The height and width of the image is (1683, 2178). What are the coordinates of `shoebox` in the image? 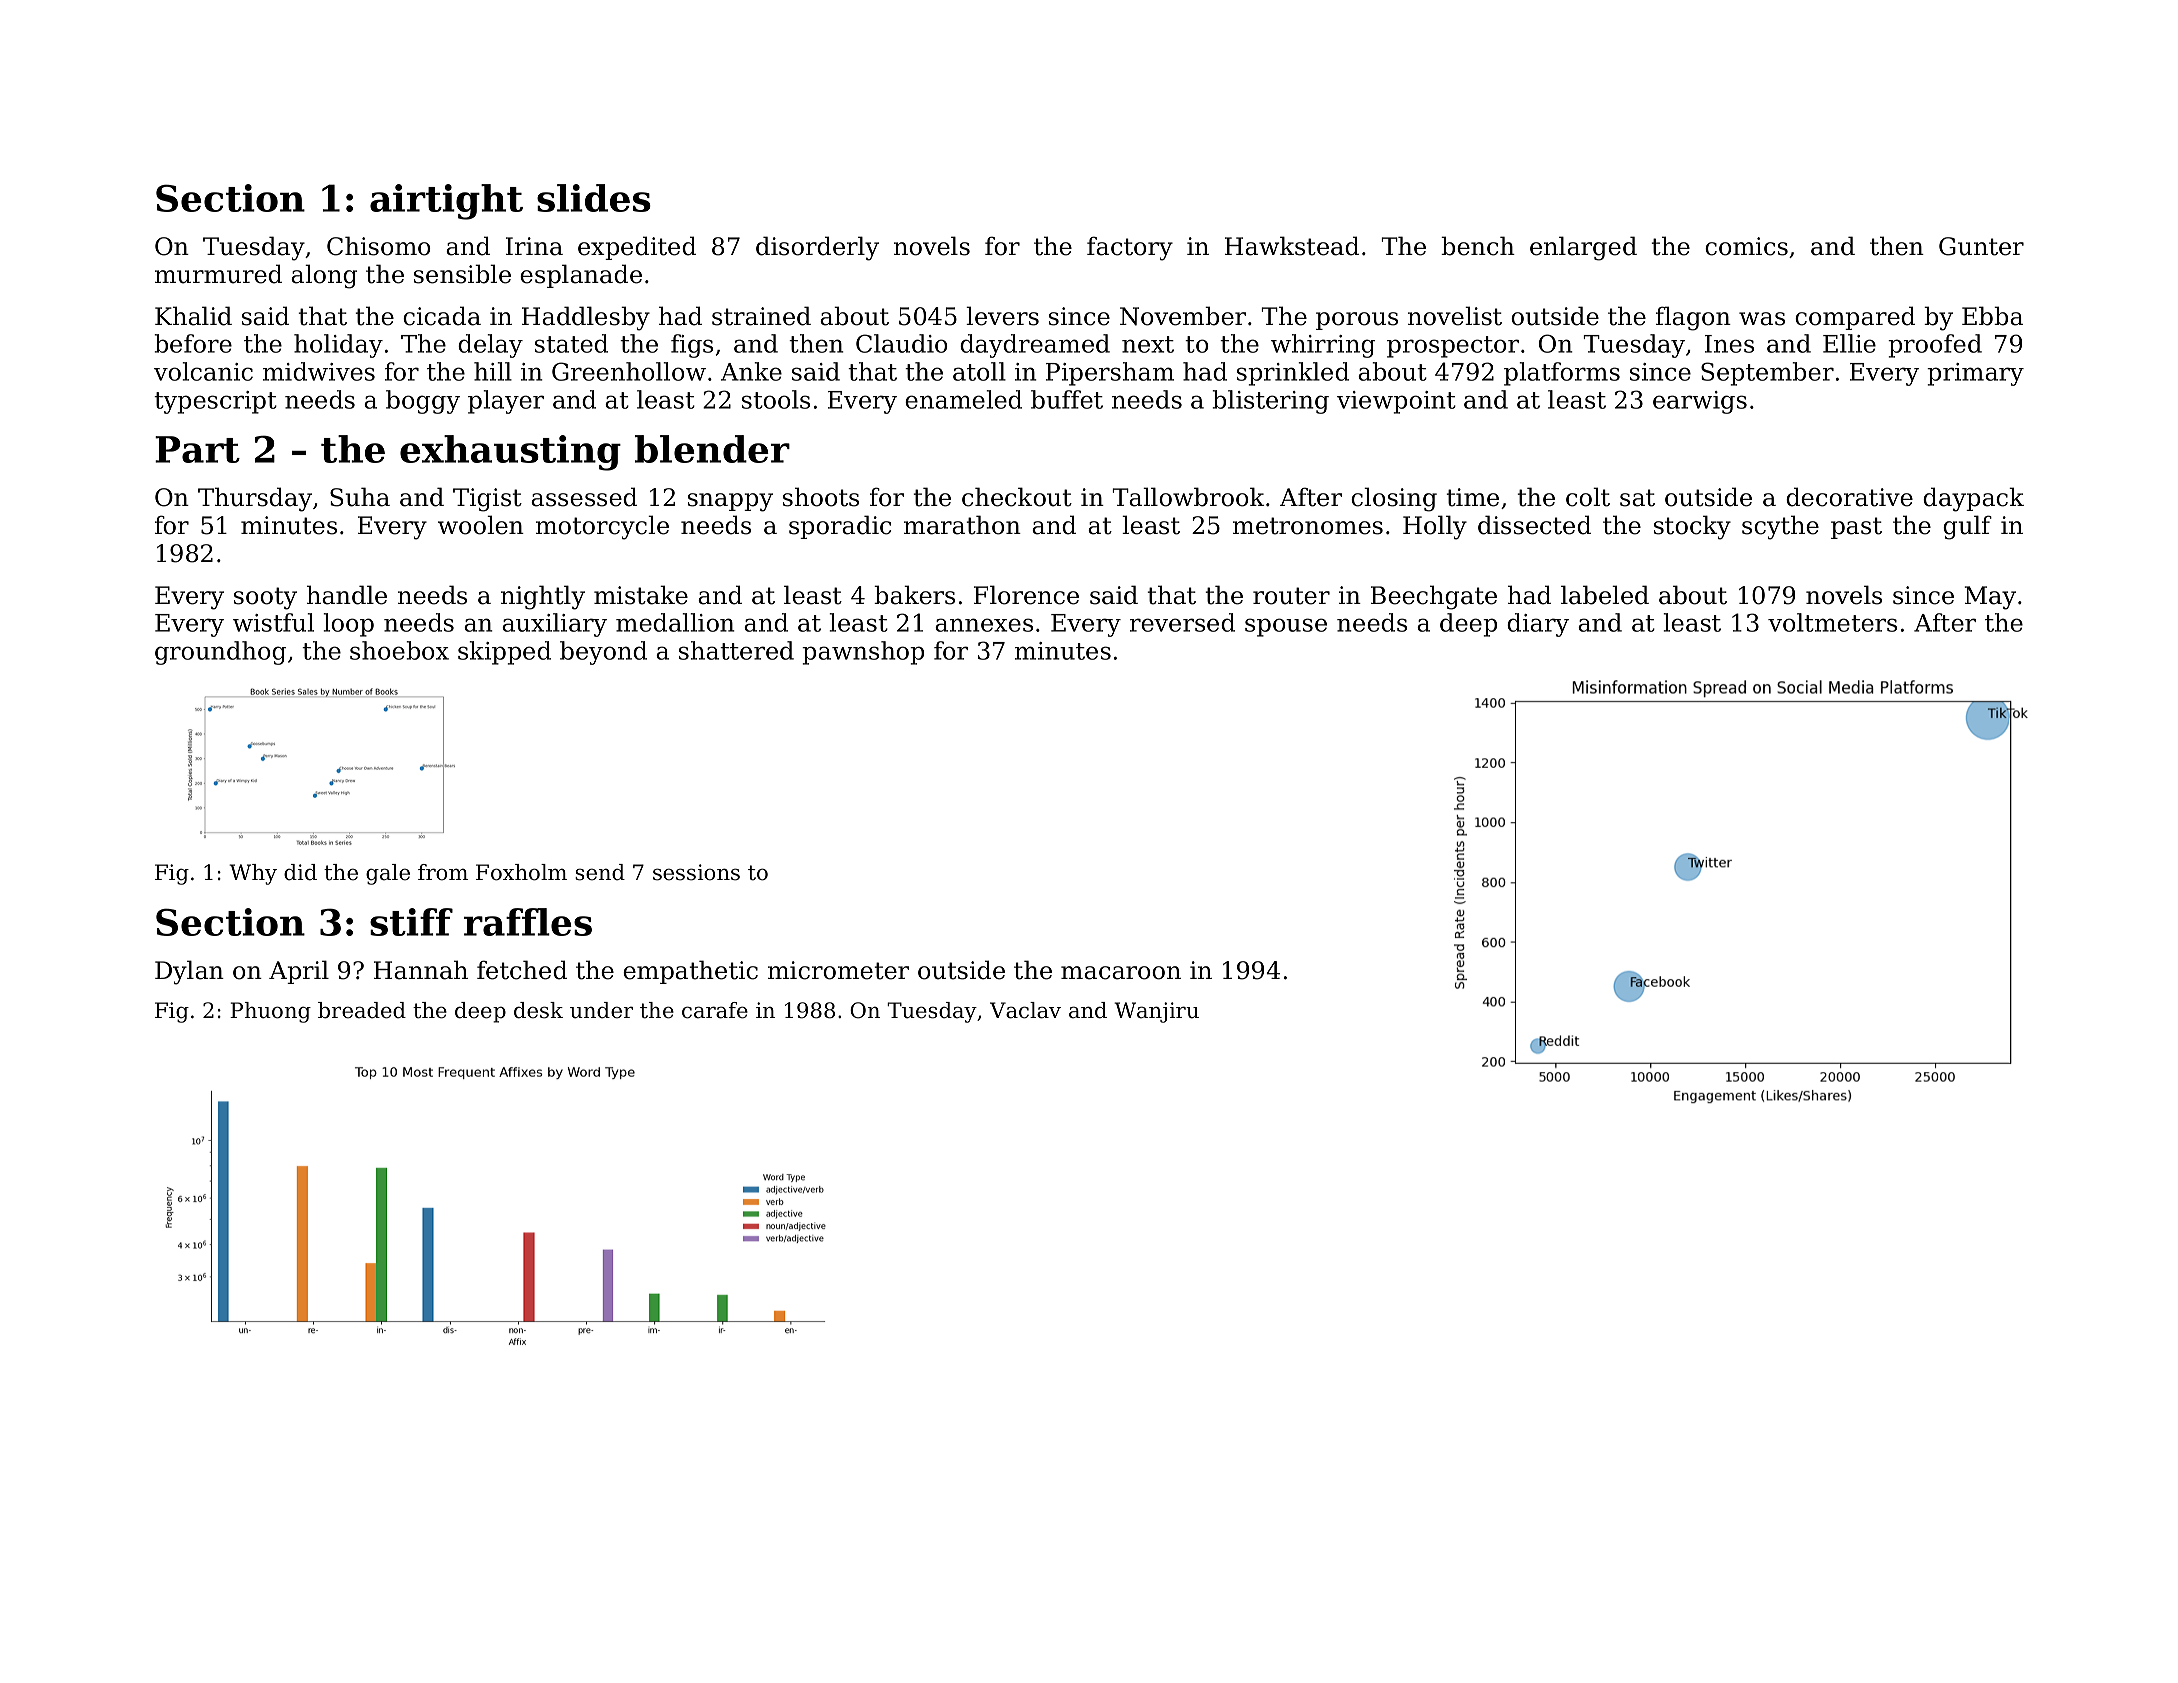 It's located at (399, 650).
